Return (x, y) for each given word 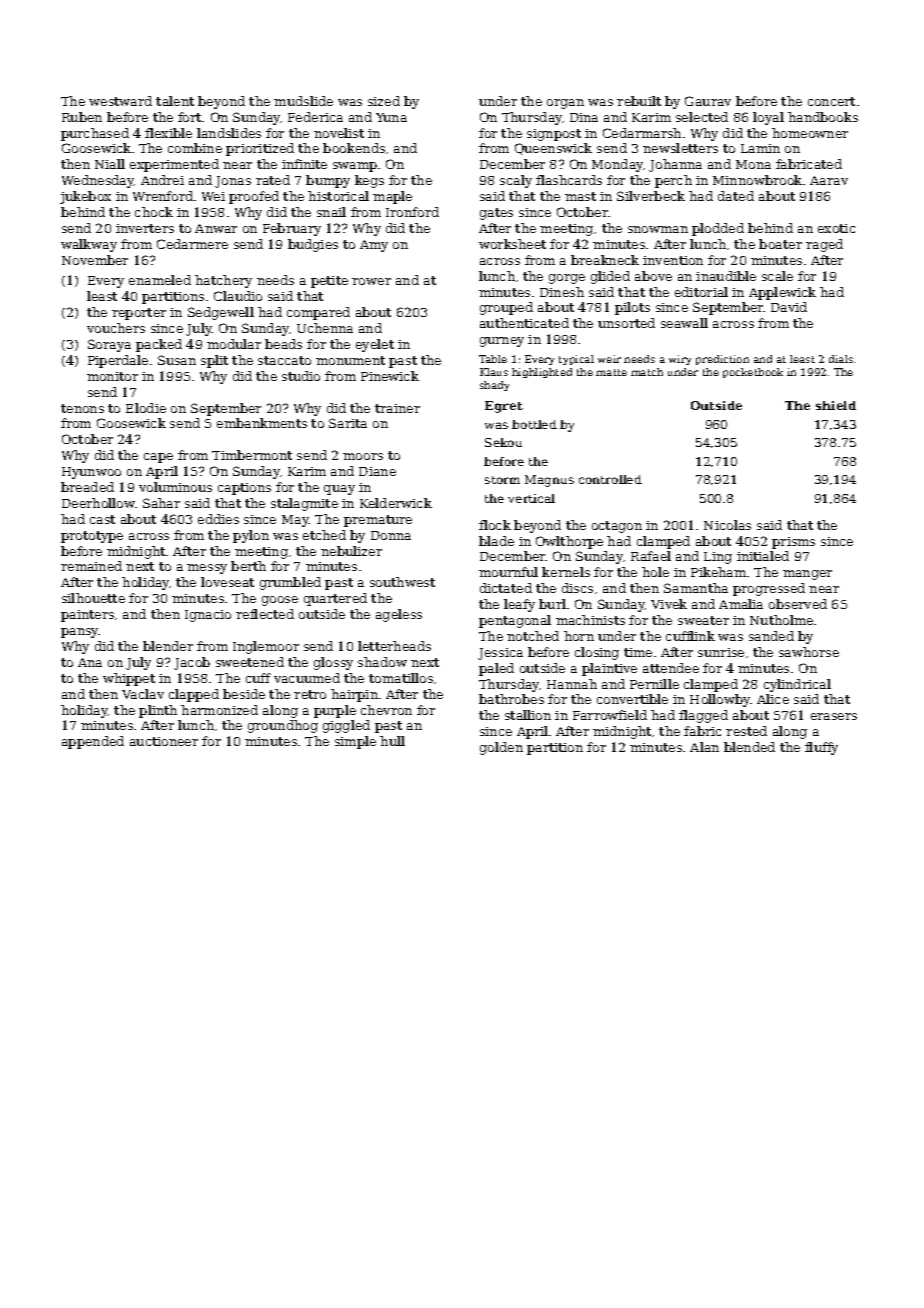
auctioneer (164, 741)
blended (749, 747)
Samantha (696, 588)
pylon (251, 536)
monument (350, 360)
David (789, 307)
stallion (528, 715)
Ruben (82, 117)
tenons (82, 408)
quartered (335, 599)
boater (780, 244)
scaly (516, 181)
